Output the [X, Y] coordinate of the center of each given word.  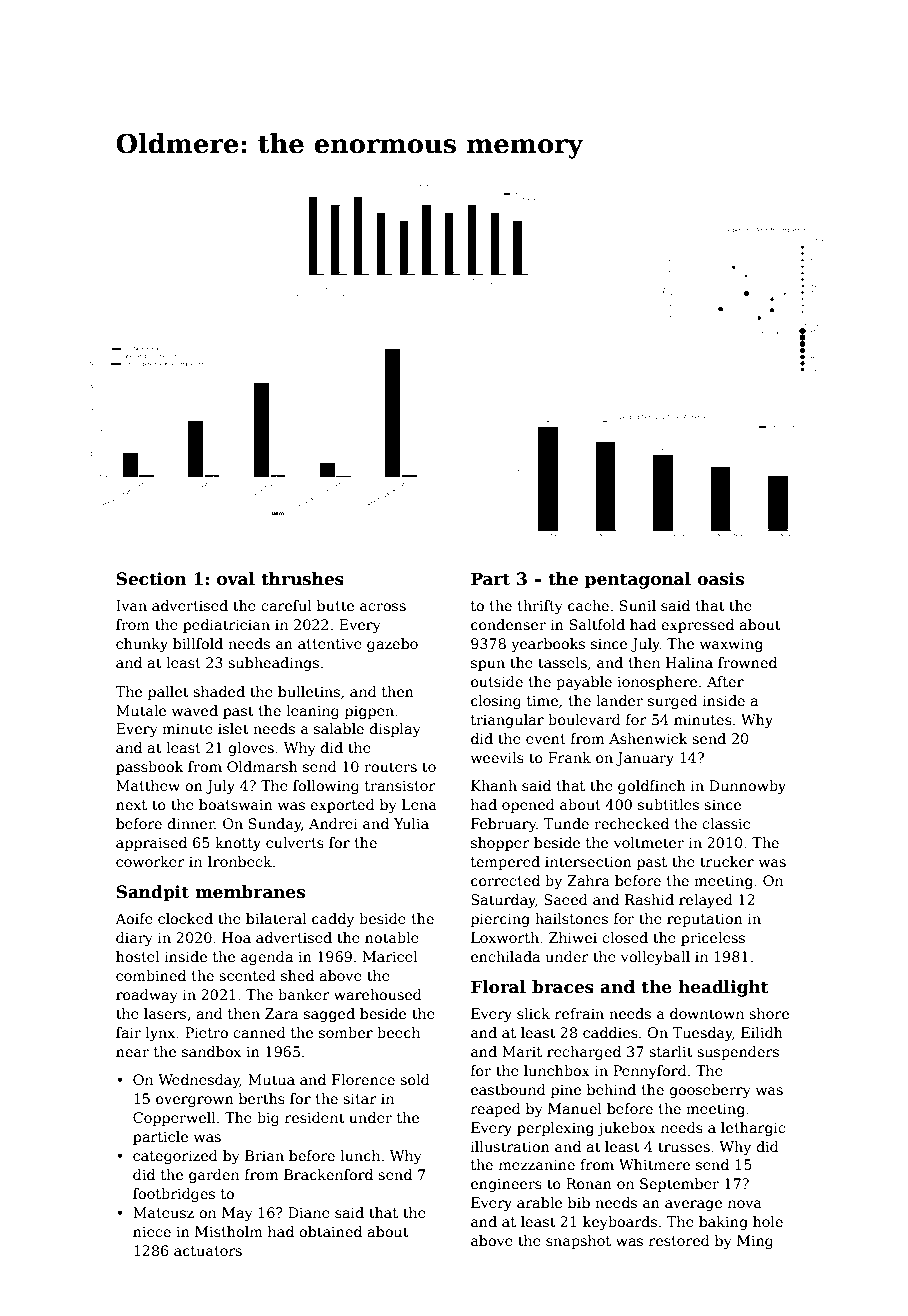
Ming [755, 1242]
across [383, 607]
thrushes [302, 579]
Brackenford [328, 1174]
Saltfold [597, 624]
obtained [330, 1231]
